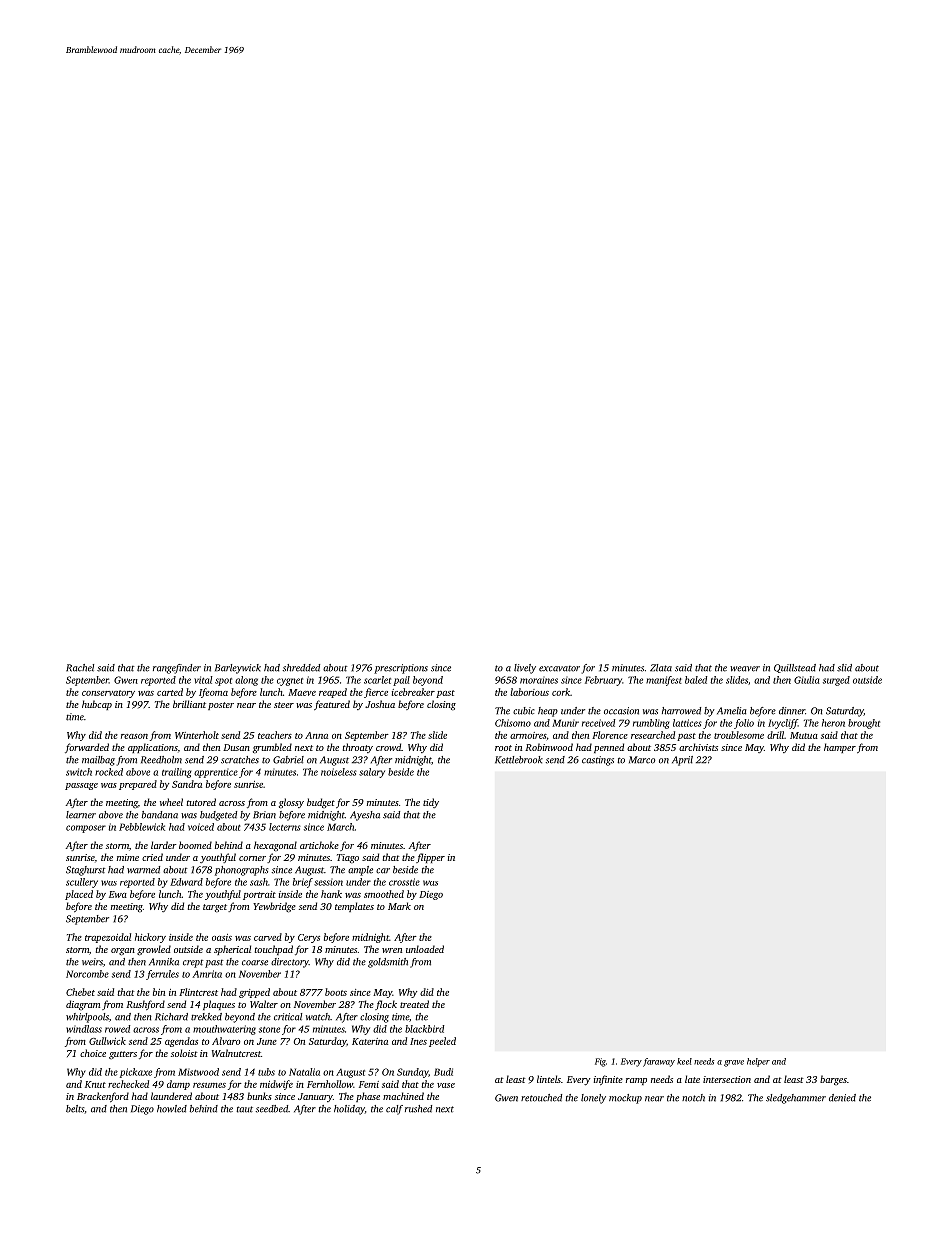 Image resolution: width=952 pixels, height=1233 pixels. What do you see at coordinates (108, 694) in the screenshot?
I see `conservatory` at bounding box center [108, 694].
